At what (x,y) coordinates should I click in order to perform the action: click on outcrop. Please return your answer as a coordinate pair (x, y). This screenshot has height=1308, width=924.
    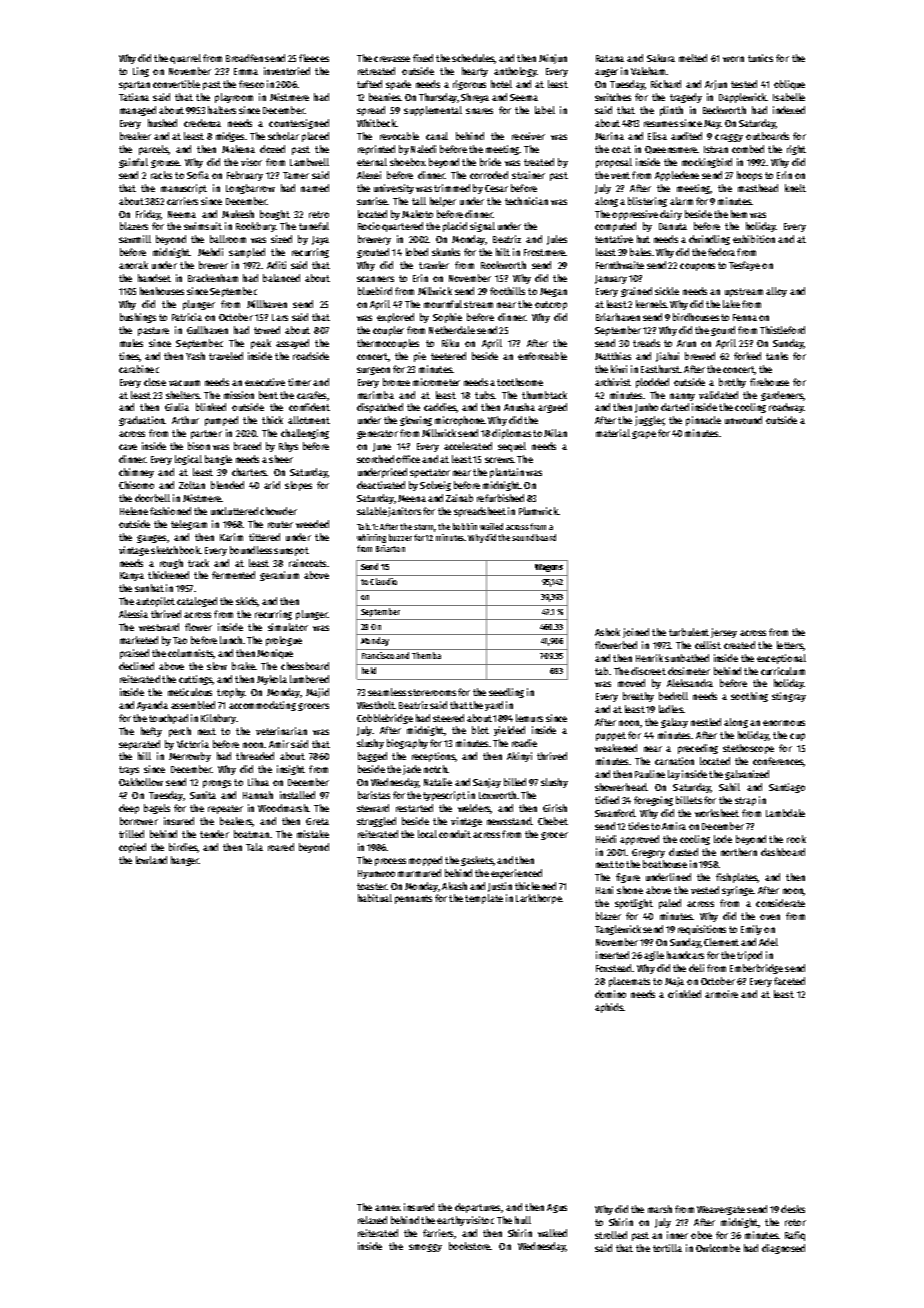
    Looking at the image, I should click on (551, 305).
